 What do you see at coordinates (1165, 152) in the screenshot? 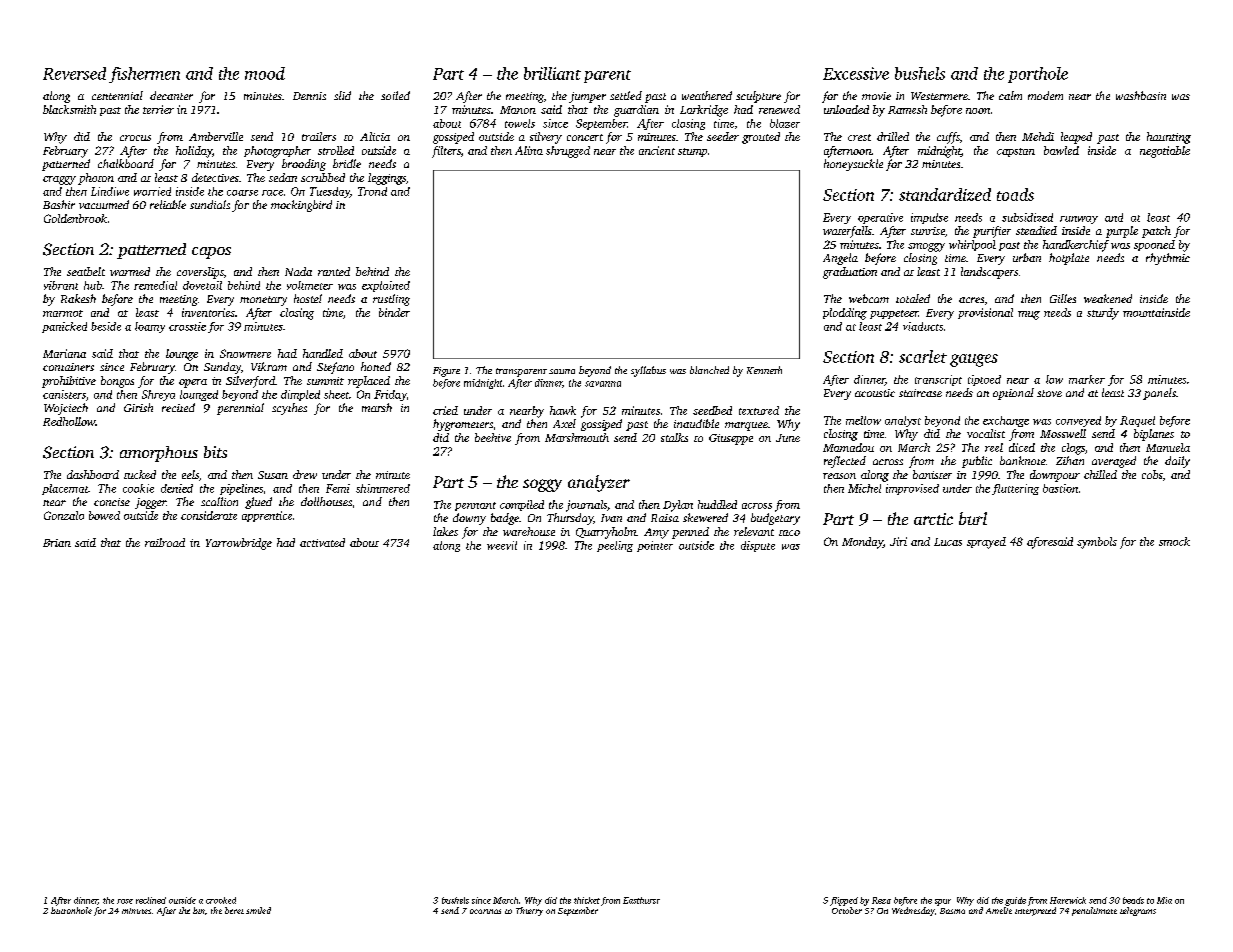
I see `negotiable` at bounding box center [1165, 152].
